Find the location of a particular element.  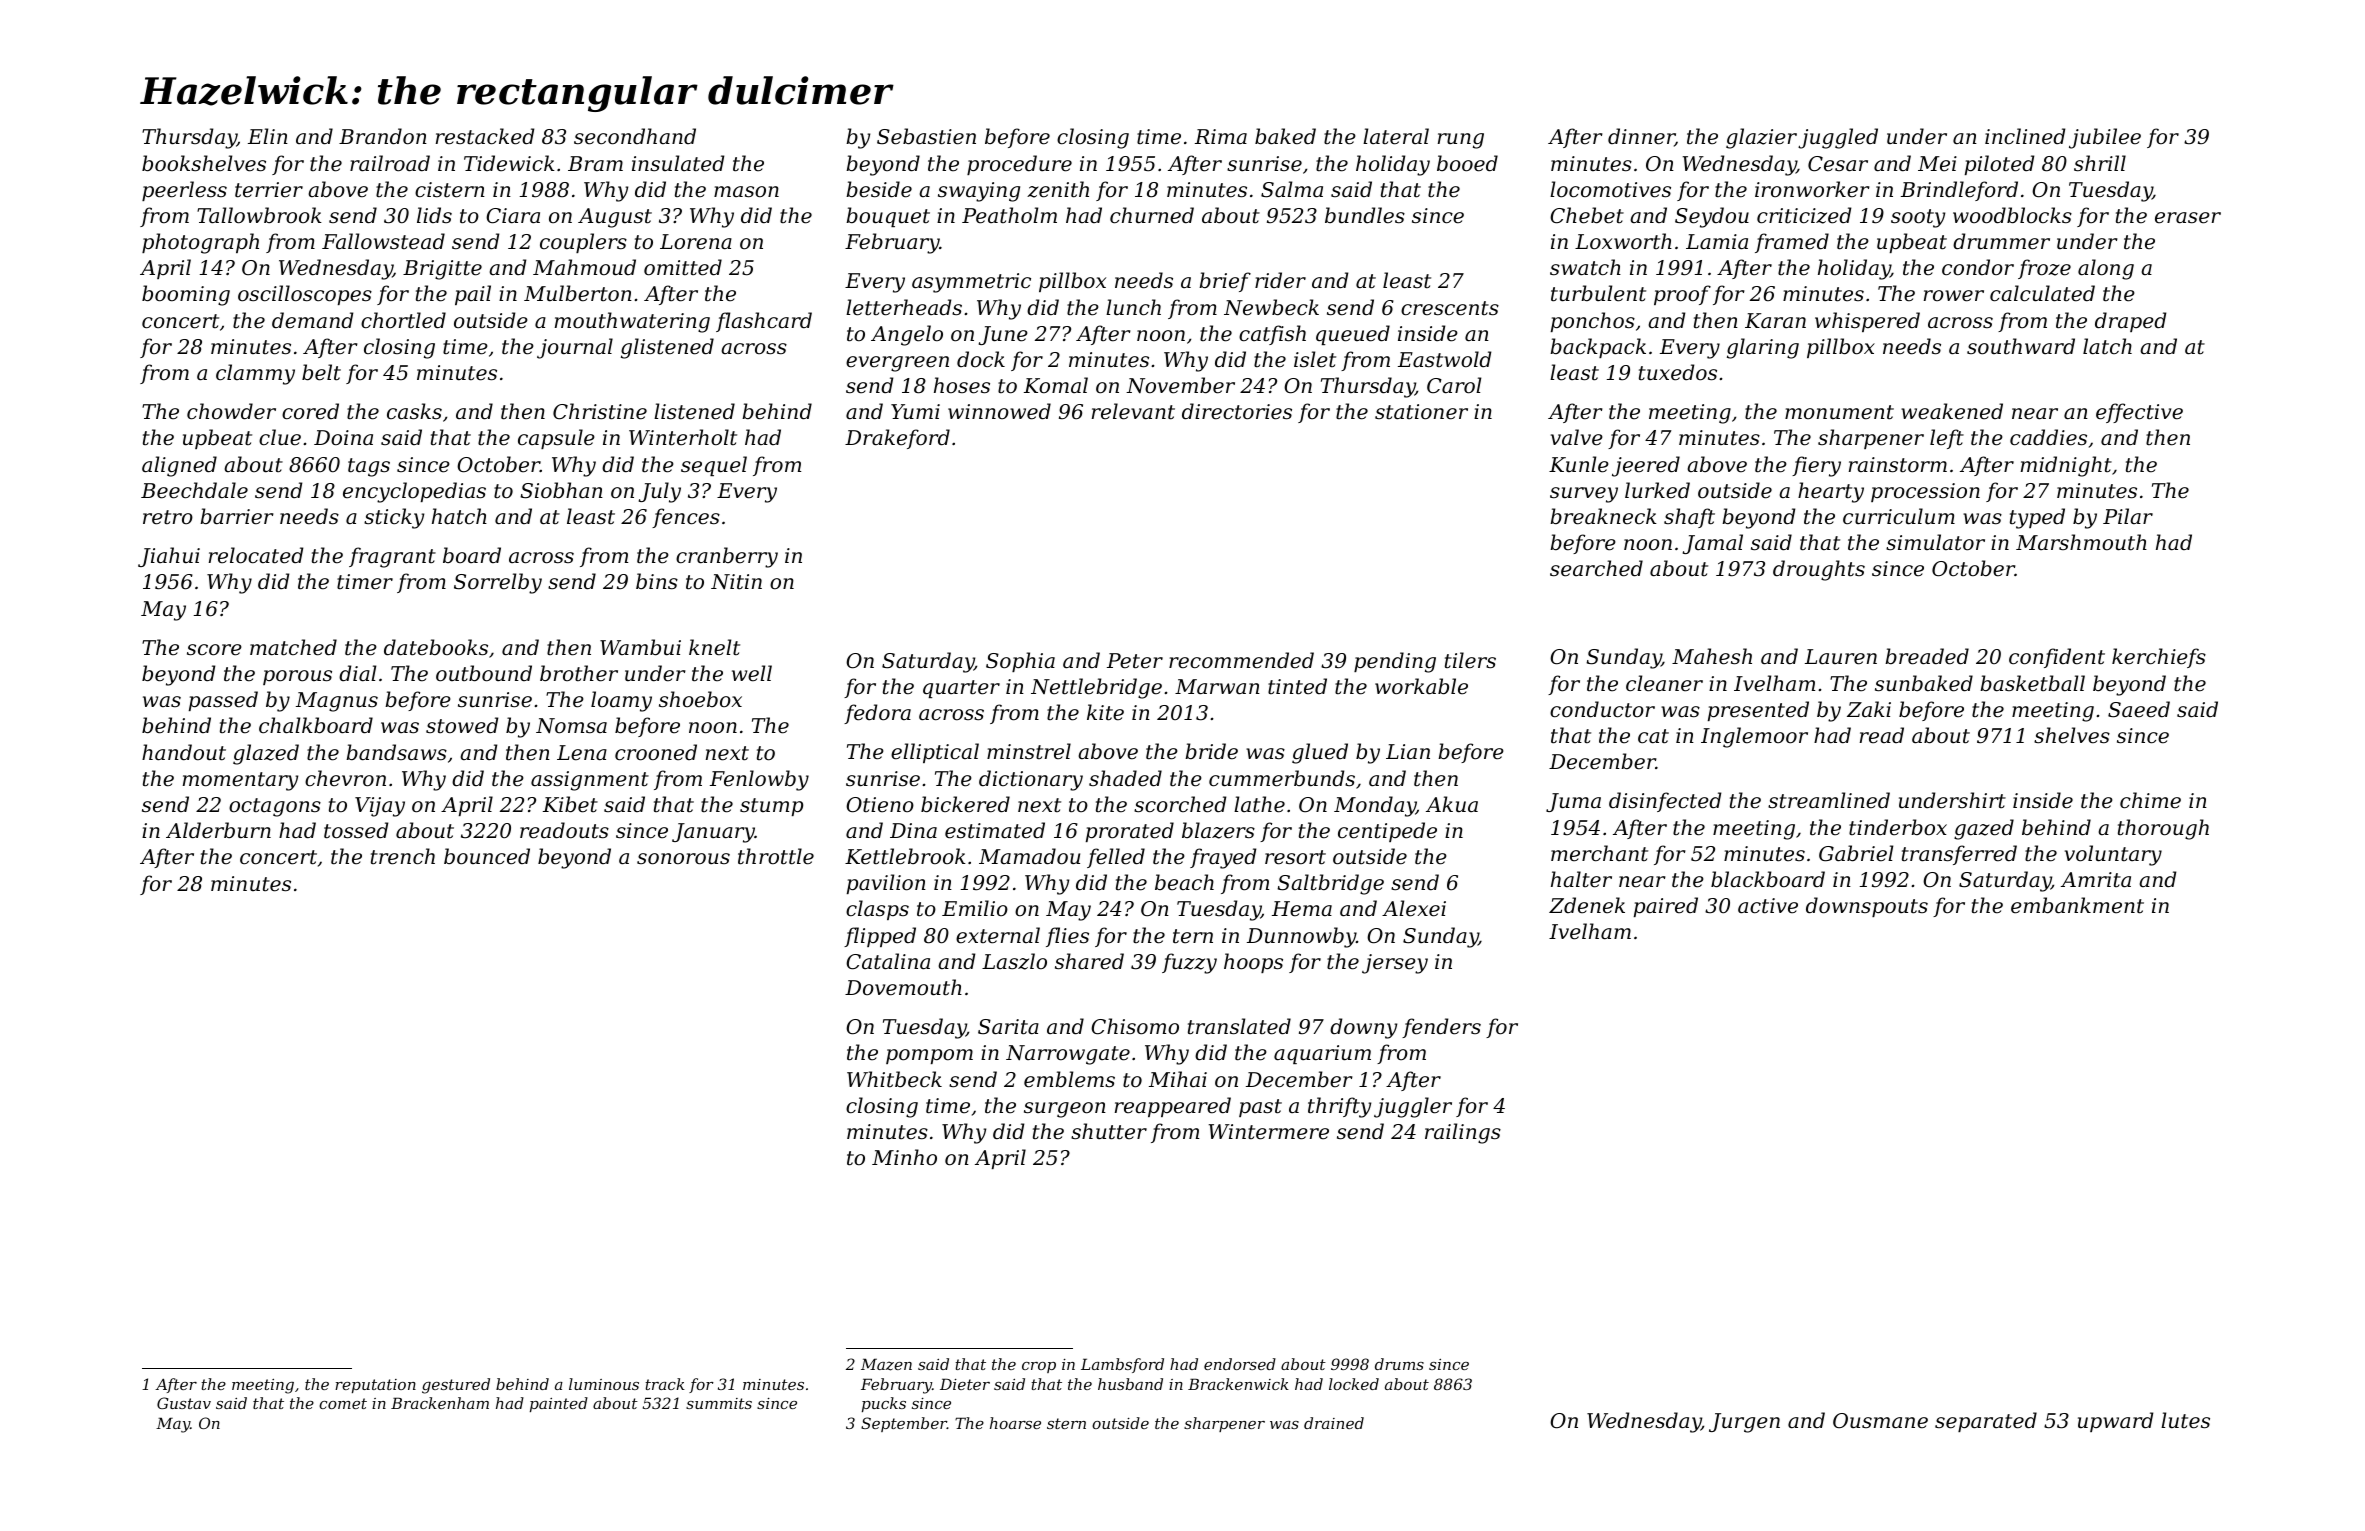

sonorous is located at coordinates (683, 859).
